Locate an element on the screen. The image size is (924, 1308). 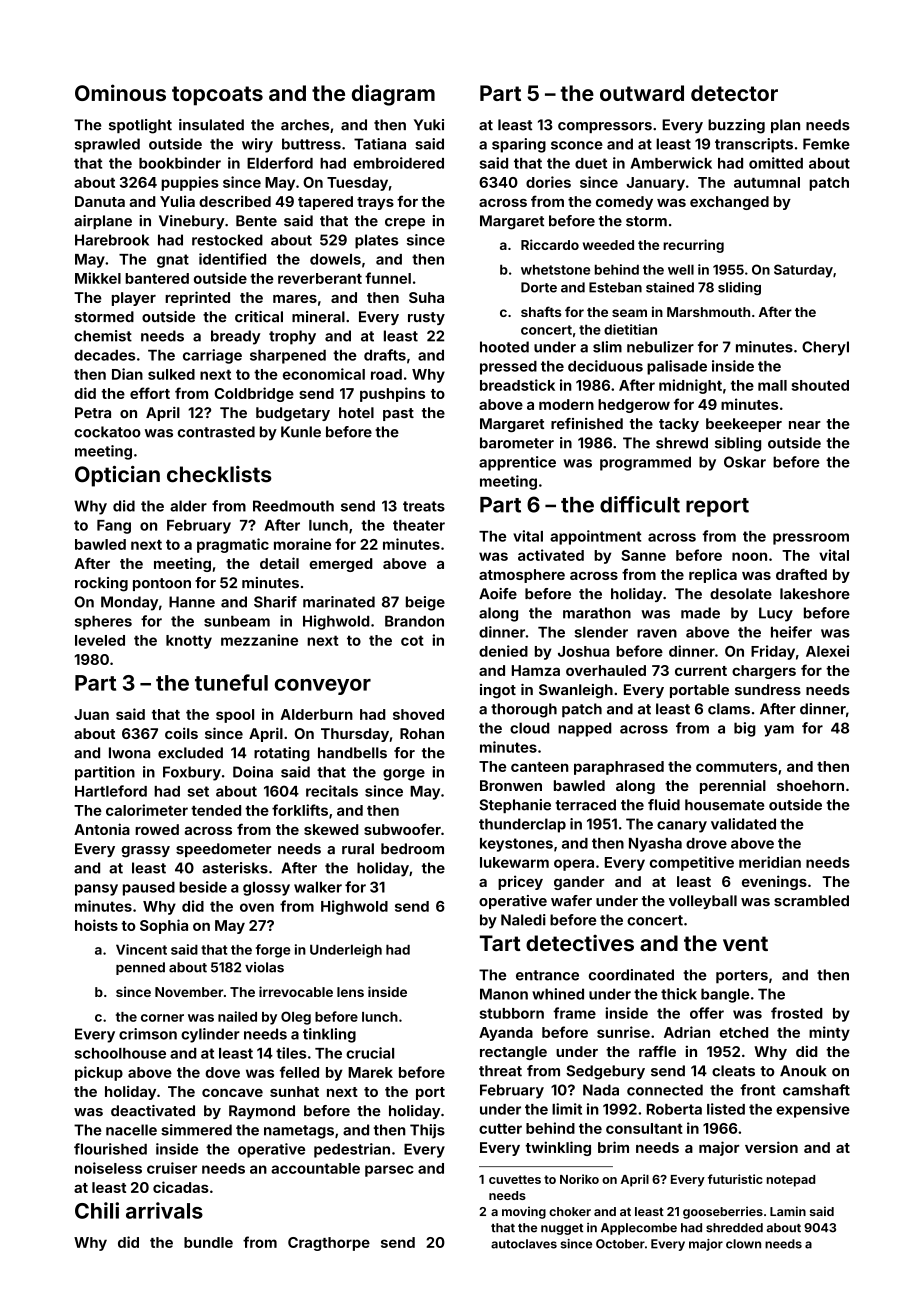
Saturday is located at coordinates (803, 271).
